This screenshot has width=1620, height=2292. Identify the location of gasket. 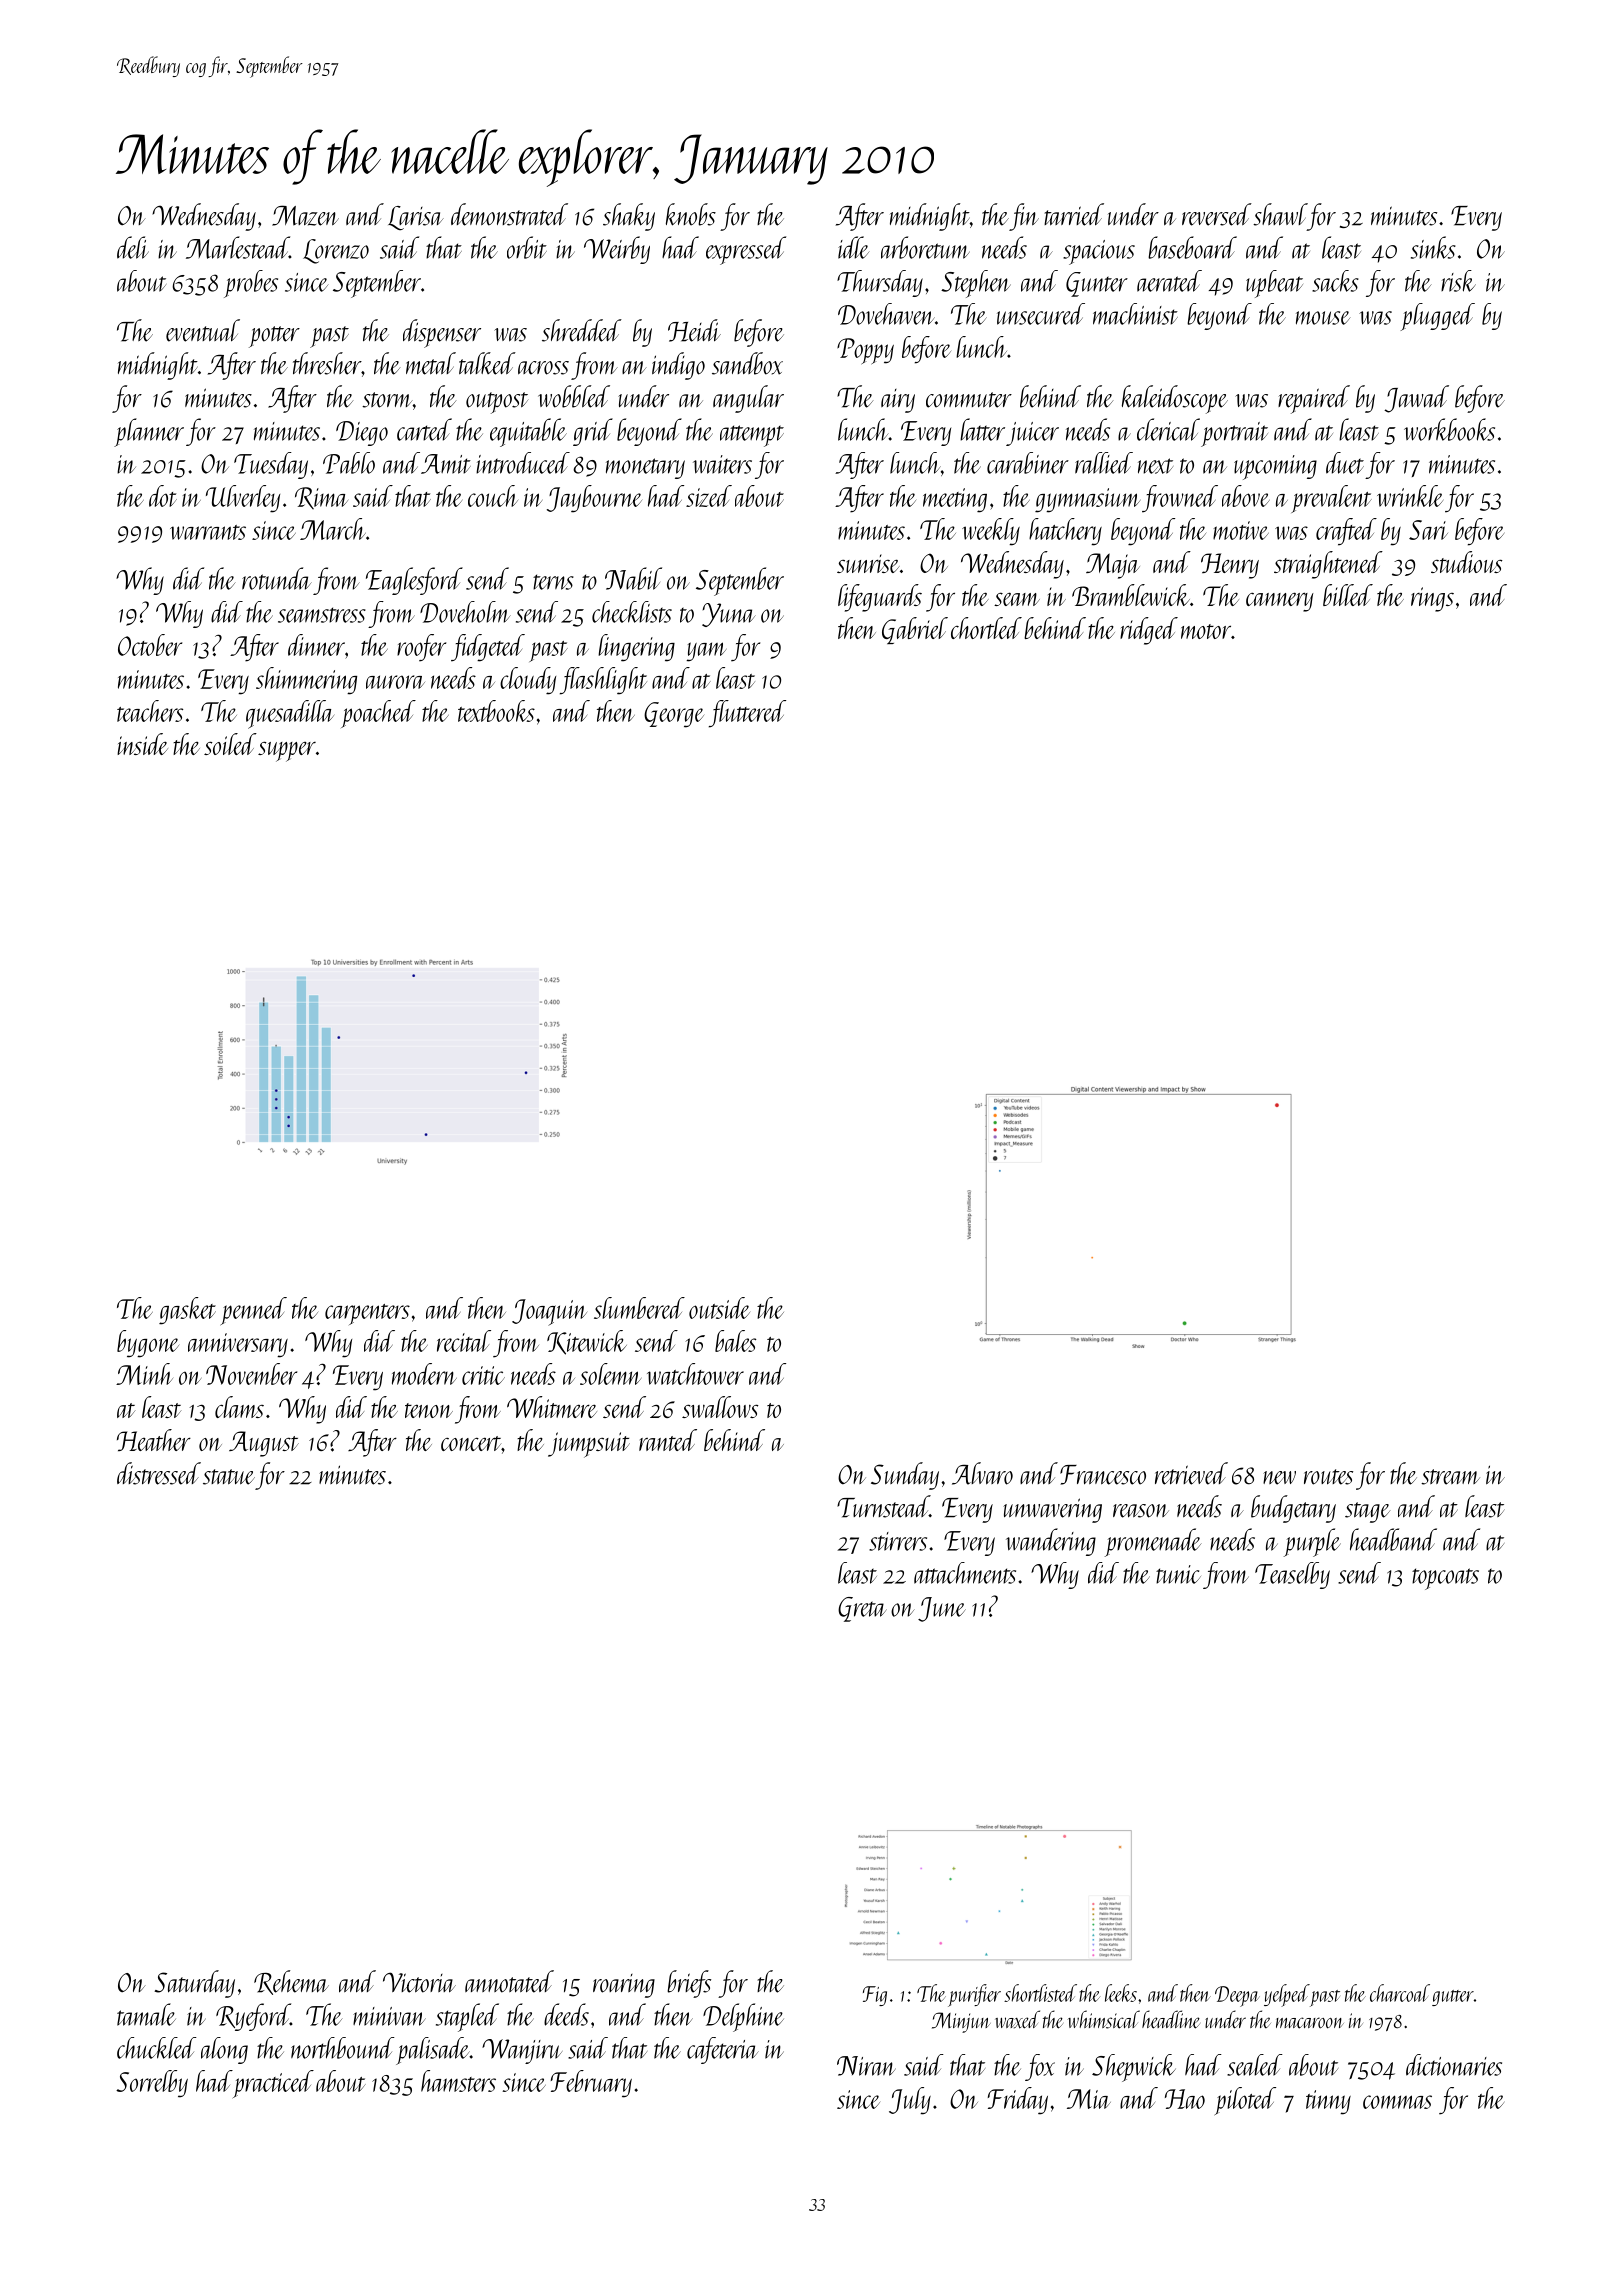
(187, 1311).
